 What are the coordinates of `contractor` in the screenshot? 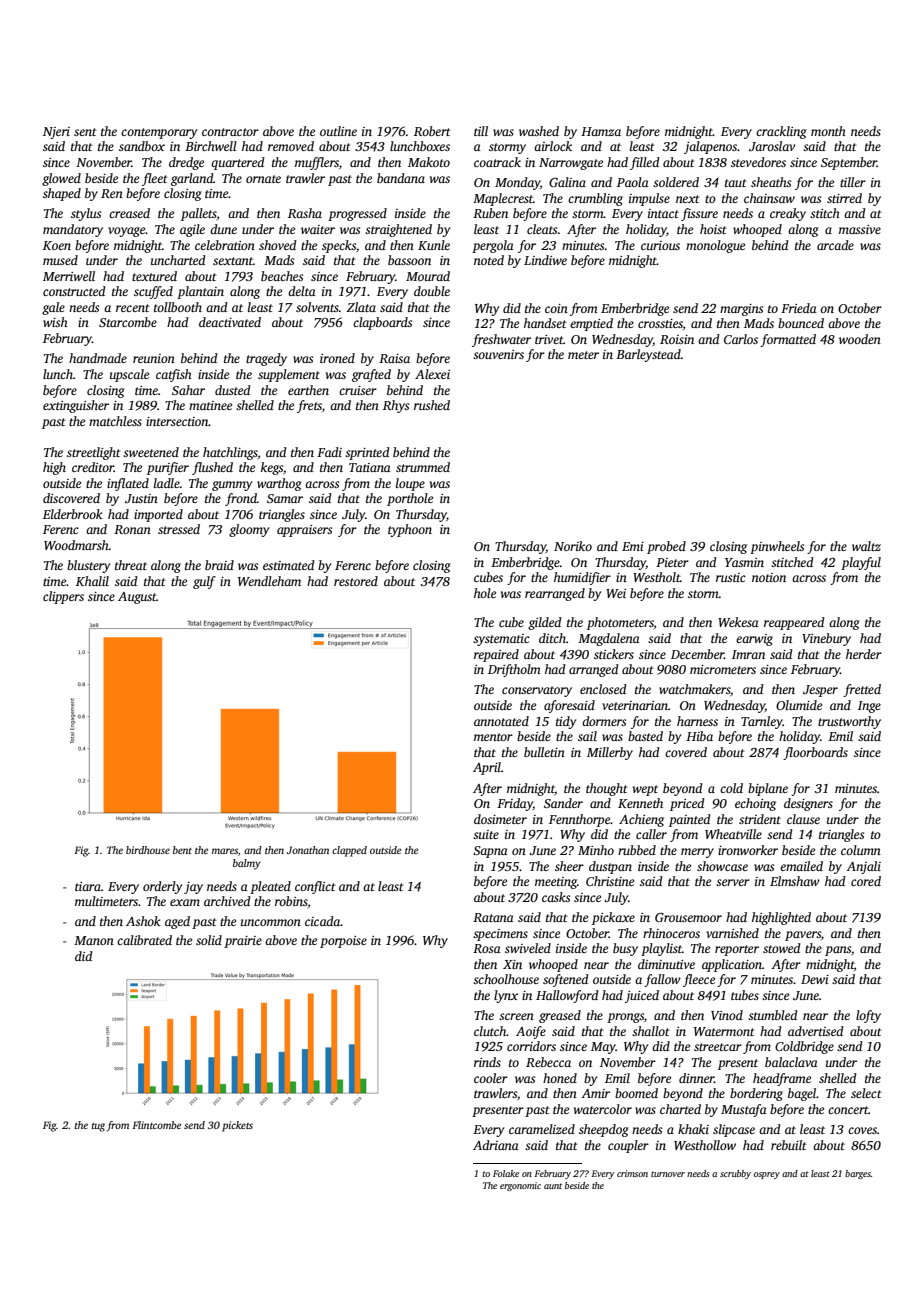 It's located at (230, 132).
